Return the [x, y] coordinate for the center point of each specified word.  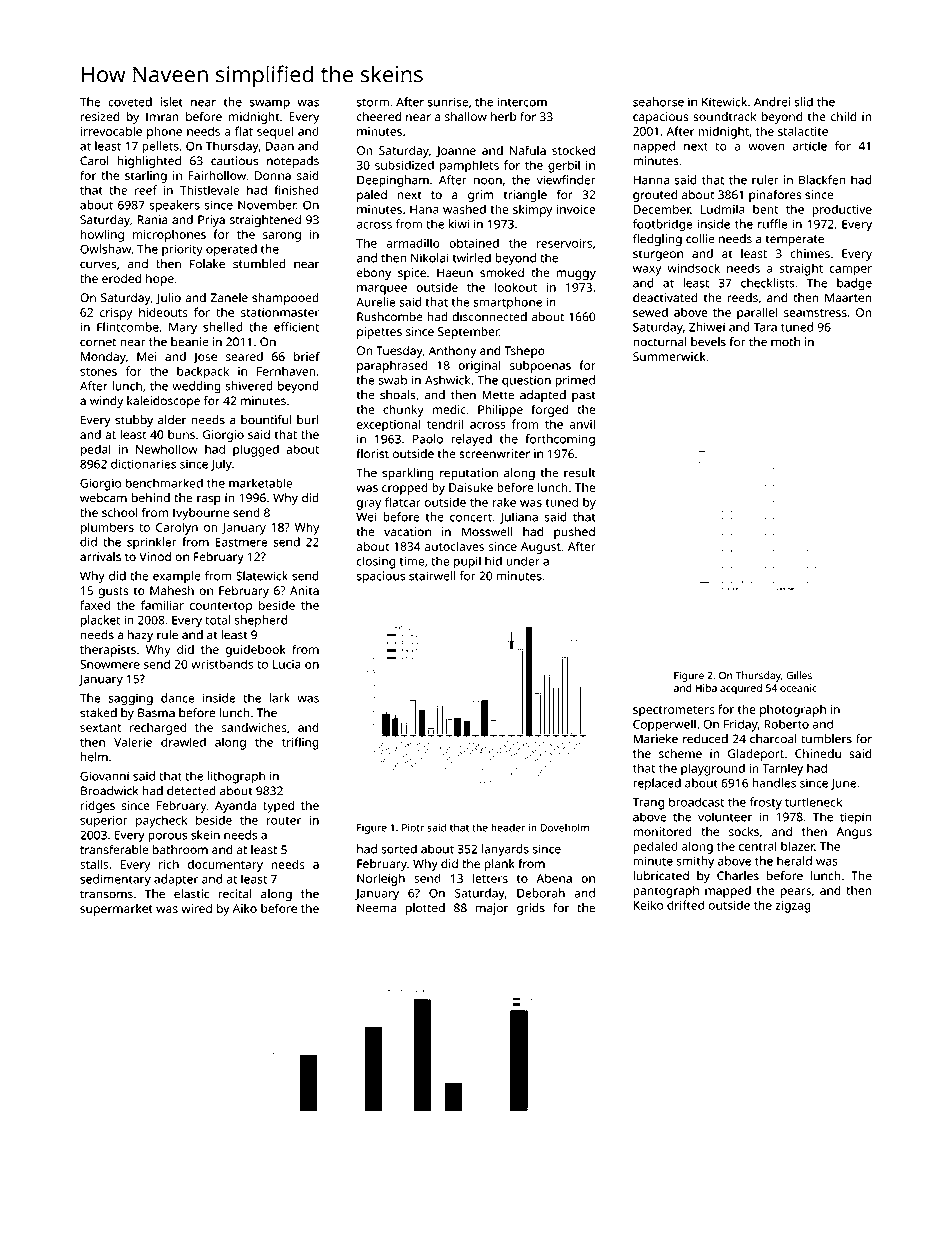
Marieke [655, 739]
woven [766, 147]
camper [850, 271]
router [283, 821]
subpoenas [540, 367]
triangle [525, 196]
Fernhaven [286, 371]
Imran [162, 116]
